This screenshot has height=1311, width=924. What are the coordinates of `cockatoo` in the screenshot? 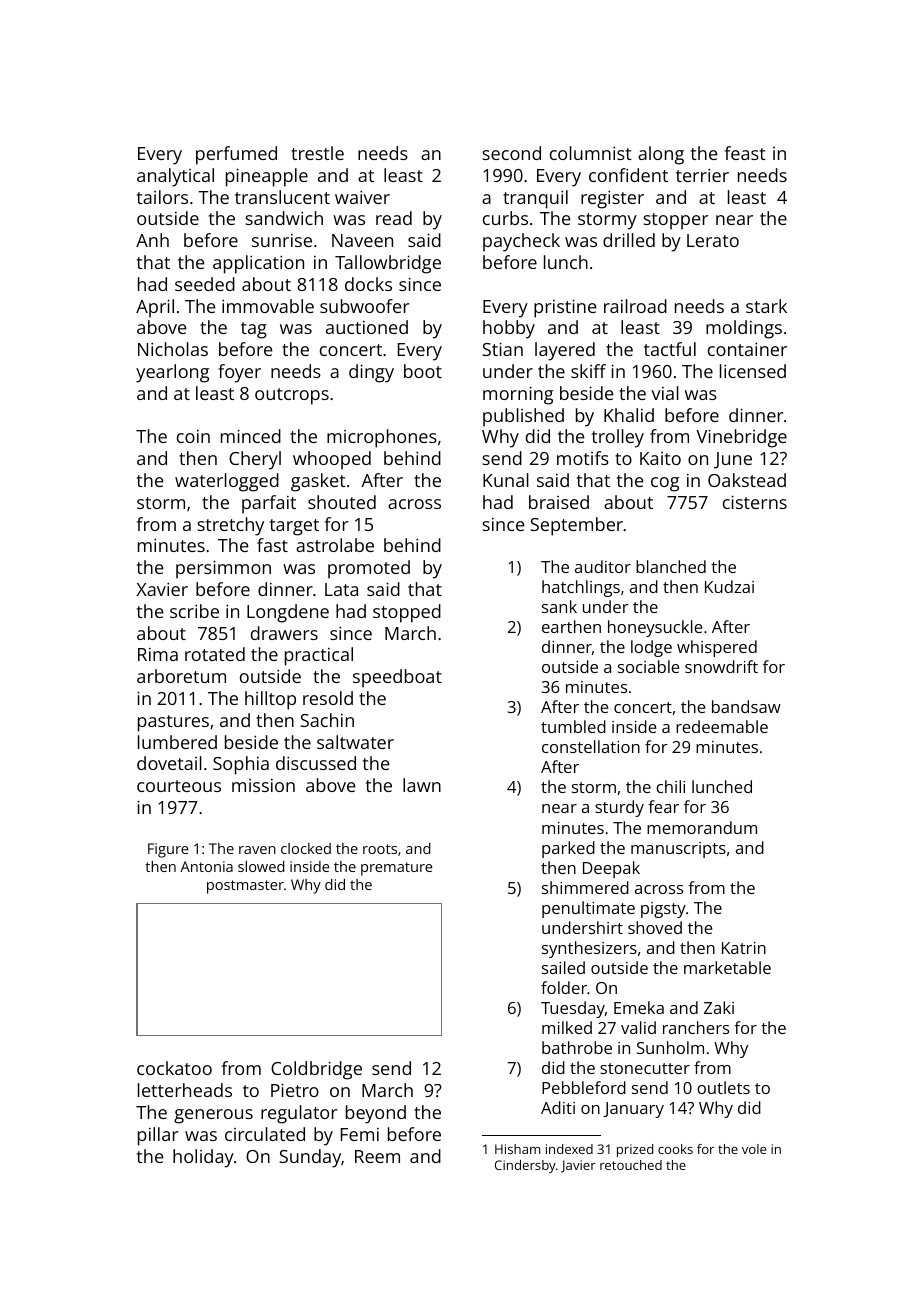 It's located at (174, 1068).
